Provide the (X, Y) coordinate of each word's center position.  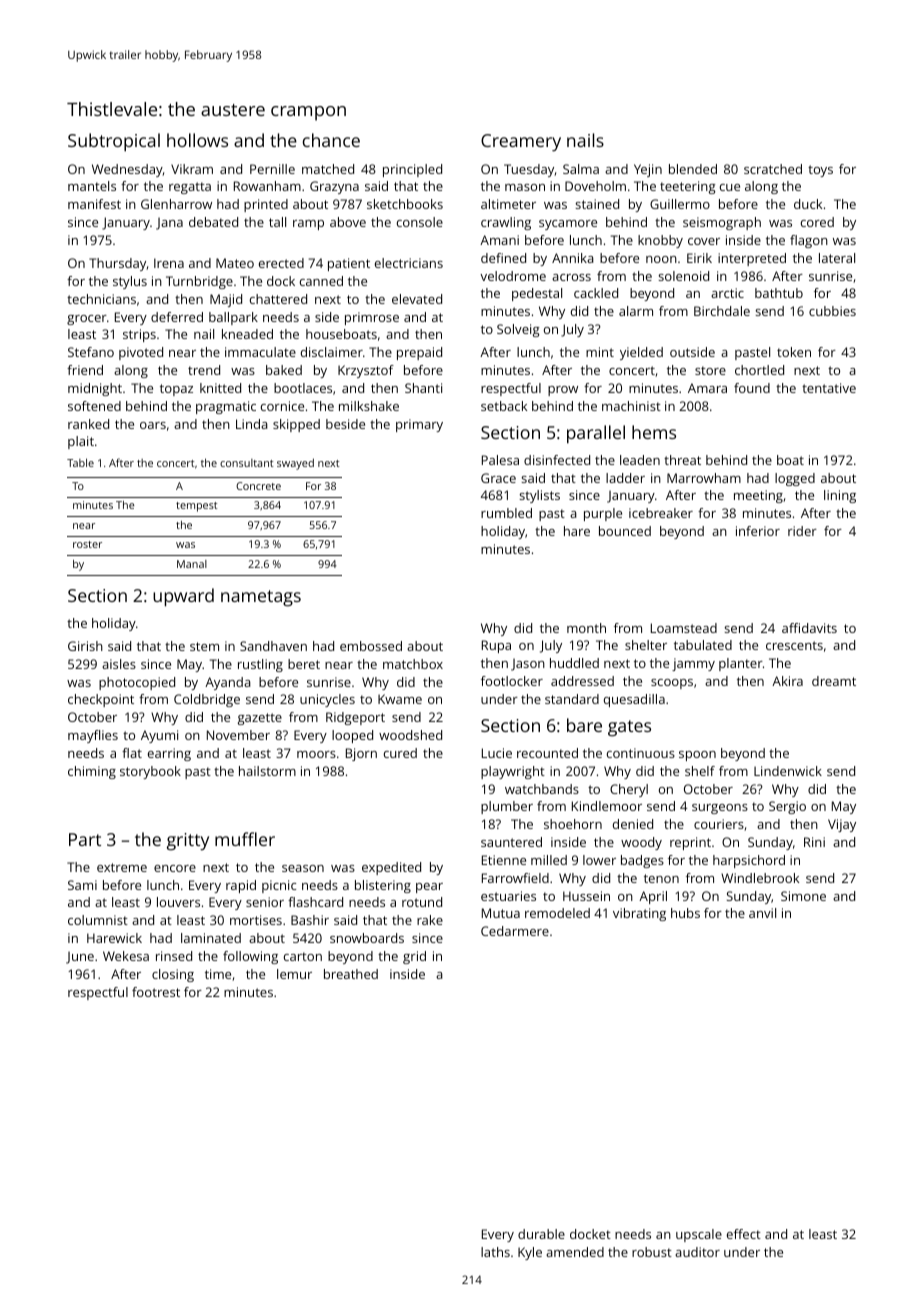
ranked (88, 424)
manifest (94, 204)
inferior (758, 531)
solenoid (684, 276)
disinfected (557, 460)
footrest (156, 992)
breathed (351, 974)
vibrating (639, 914)
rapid (241, 886)
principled (412, 170)
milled (549, 860)
